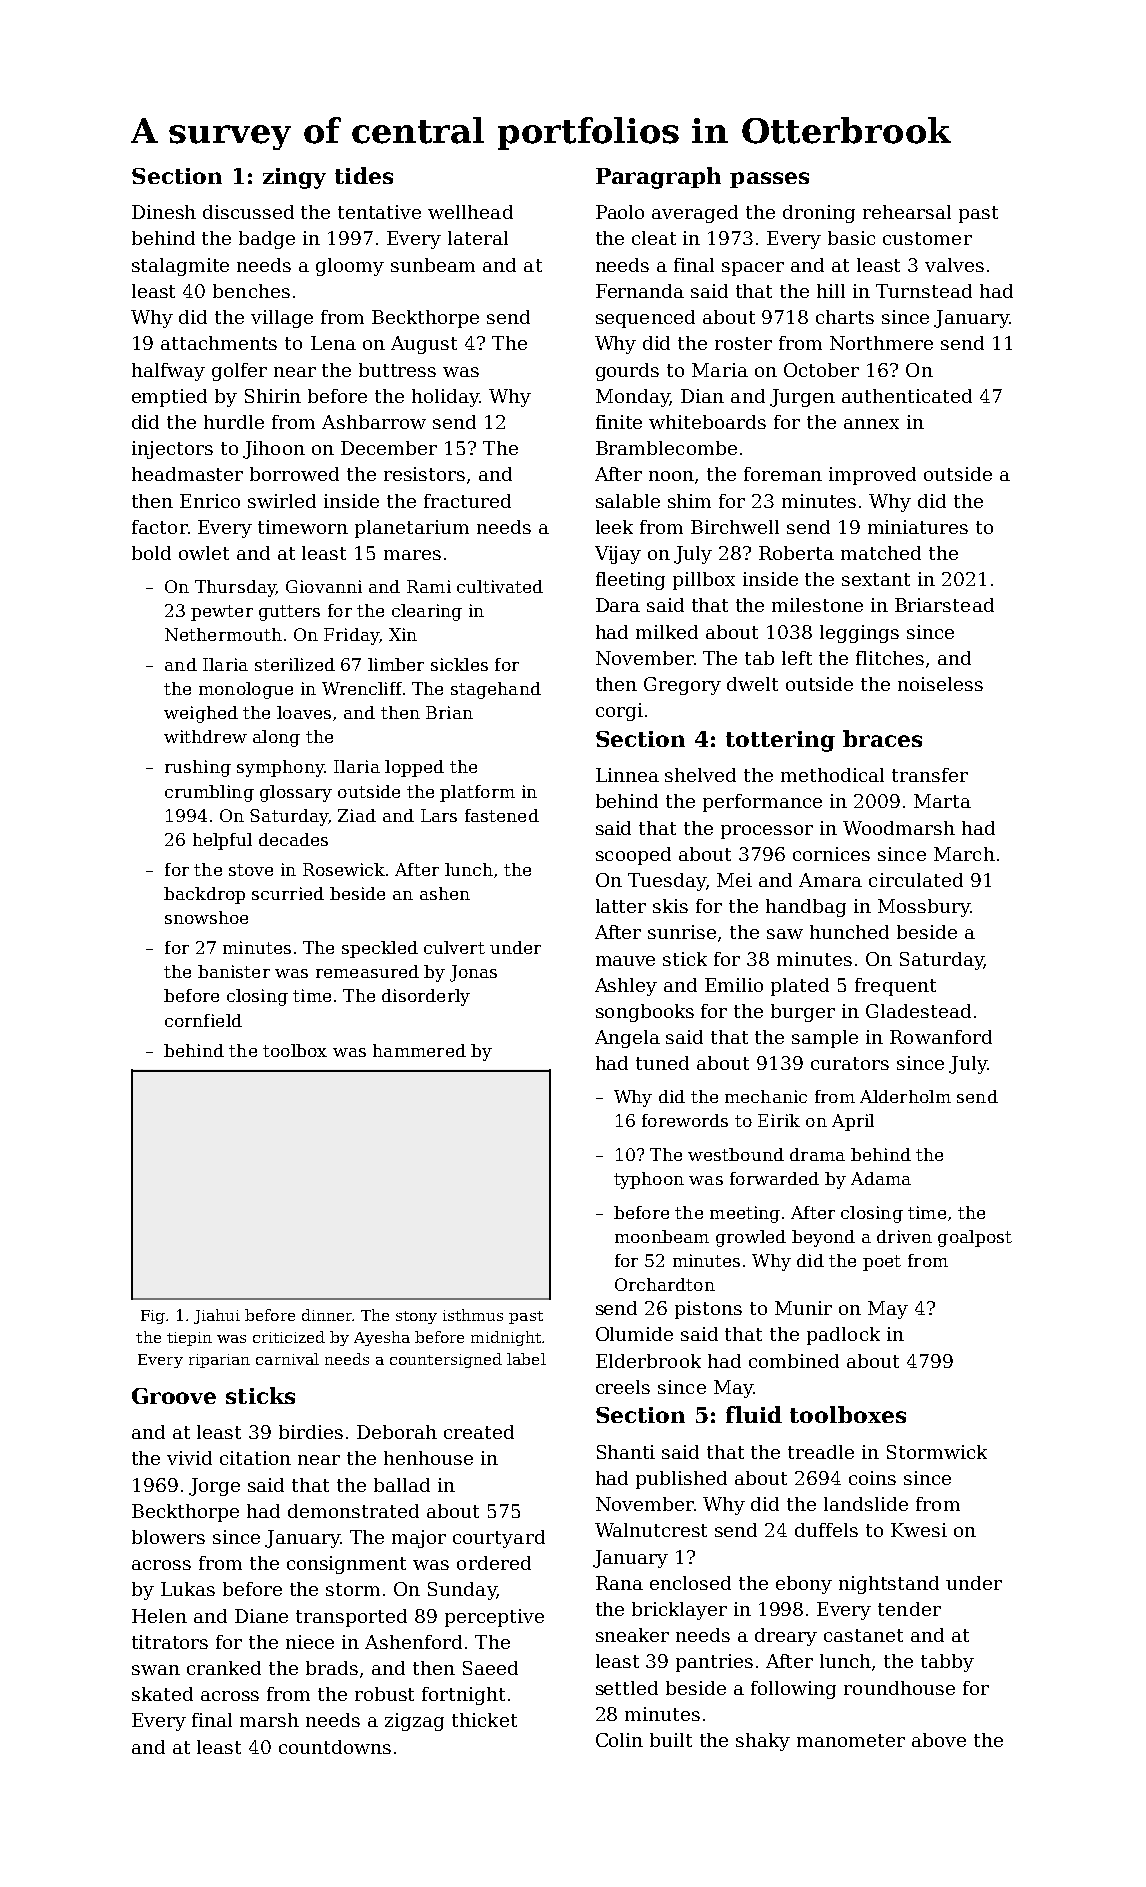 This page has width=1146, height=1887. I want to click on Fernanda, so click(640, 291).
